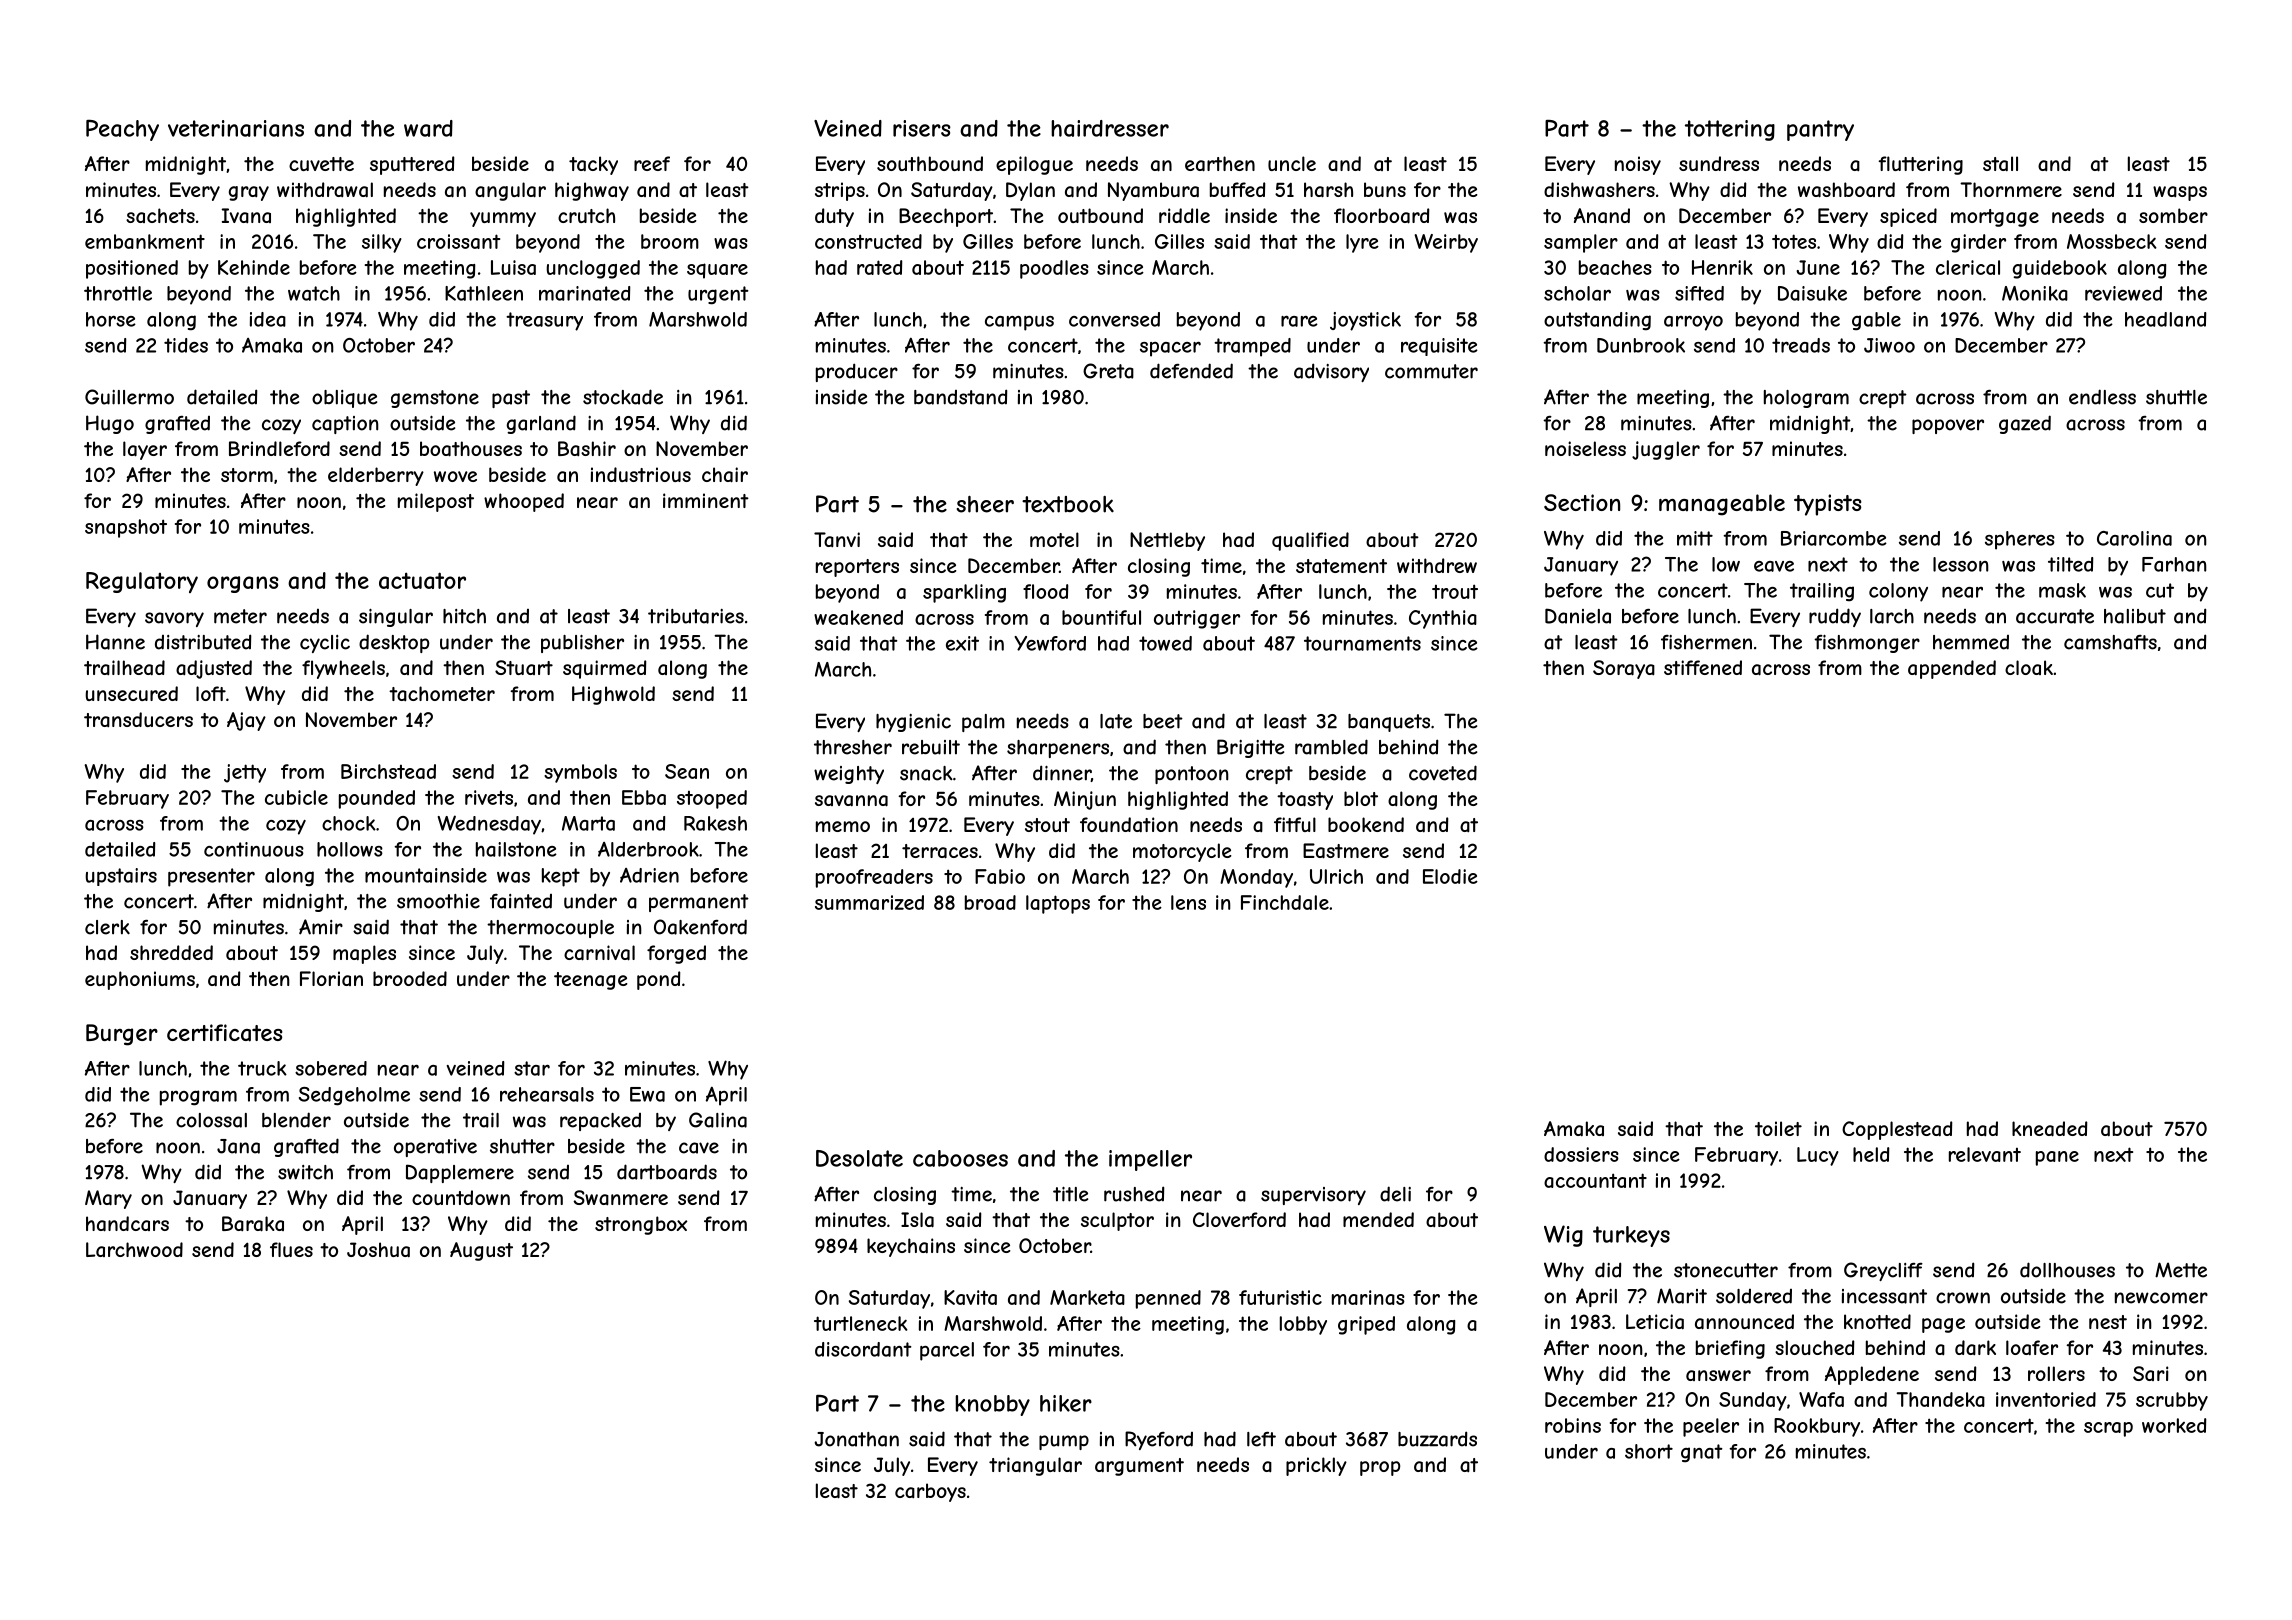 The image size is (2292, 1620). What do you see at coordinates (138, 719) in the screenshot?
I see `transducers` at bounding box center [138, 719].
